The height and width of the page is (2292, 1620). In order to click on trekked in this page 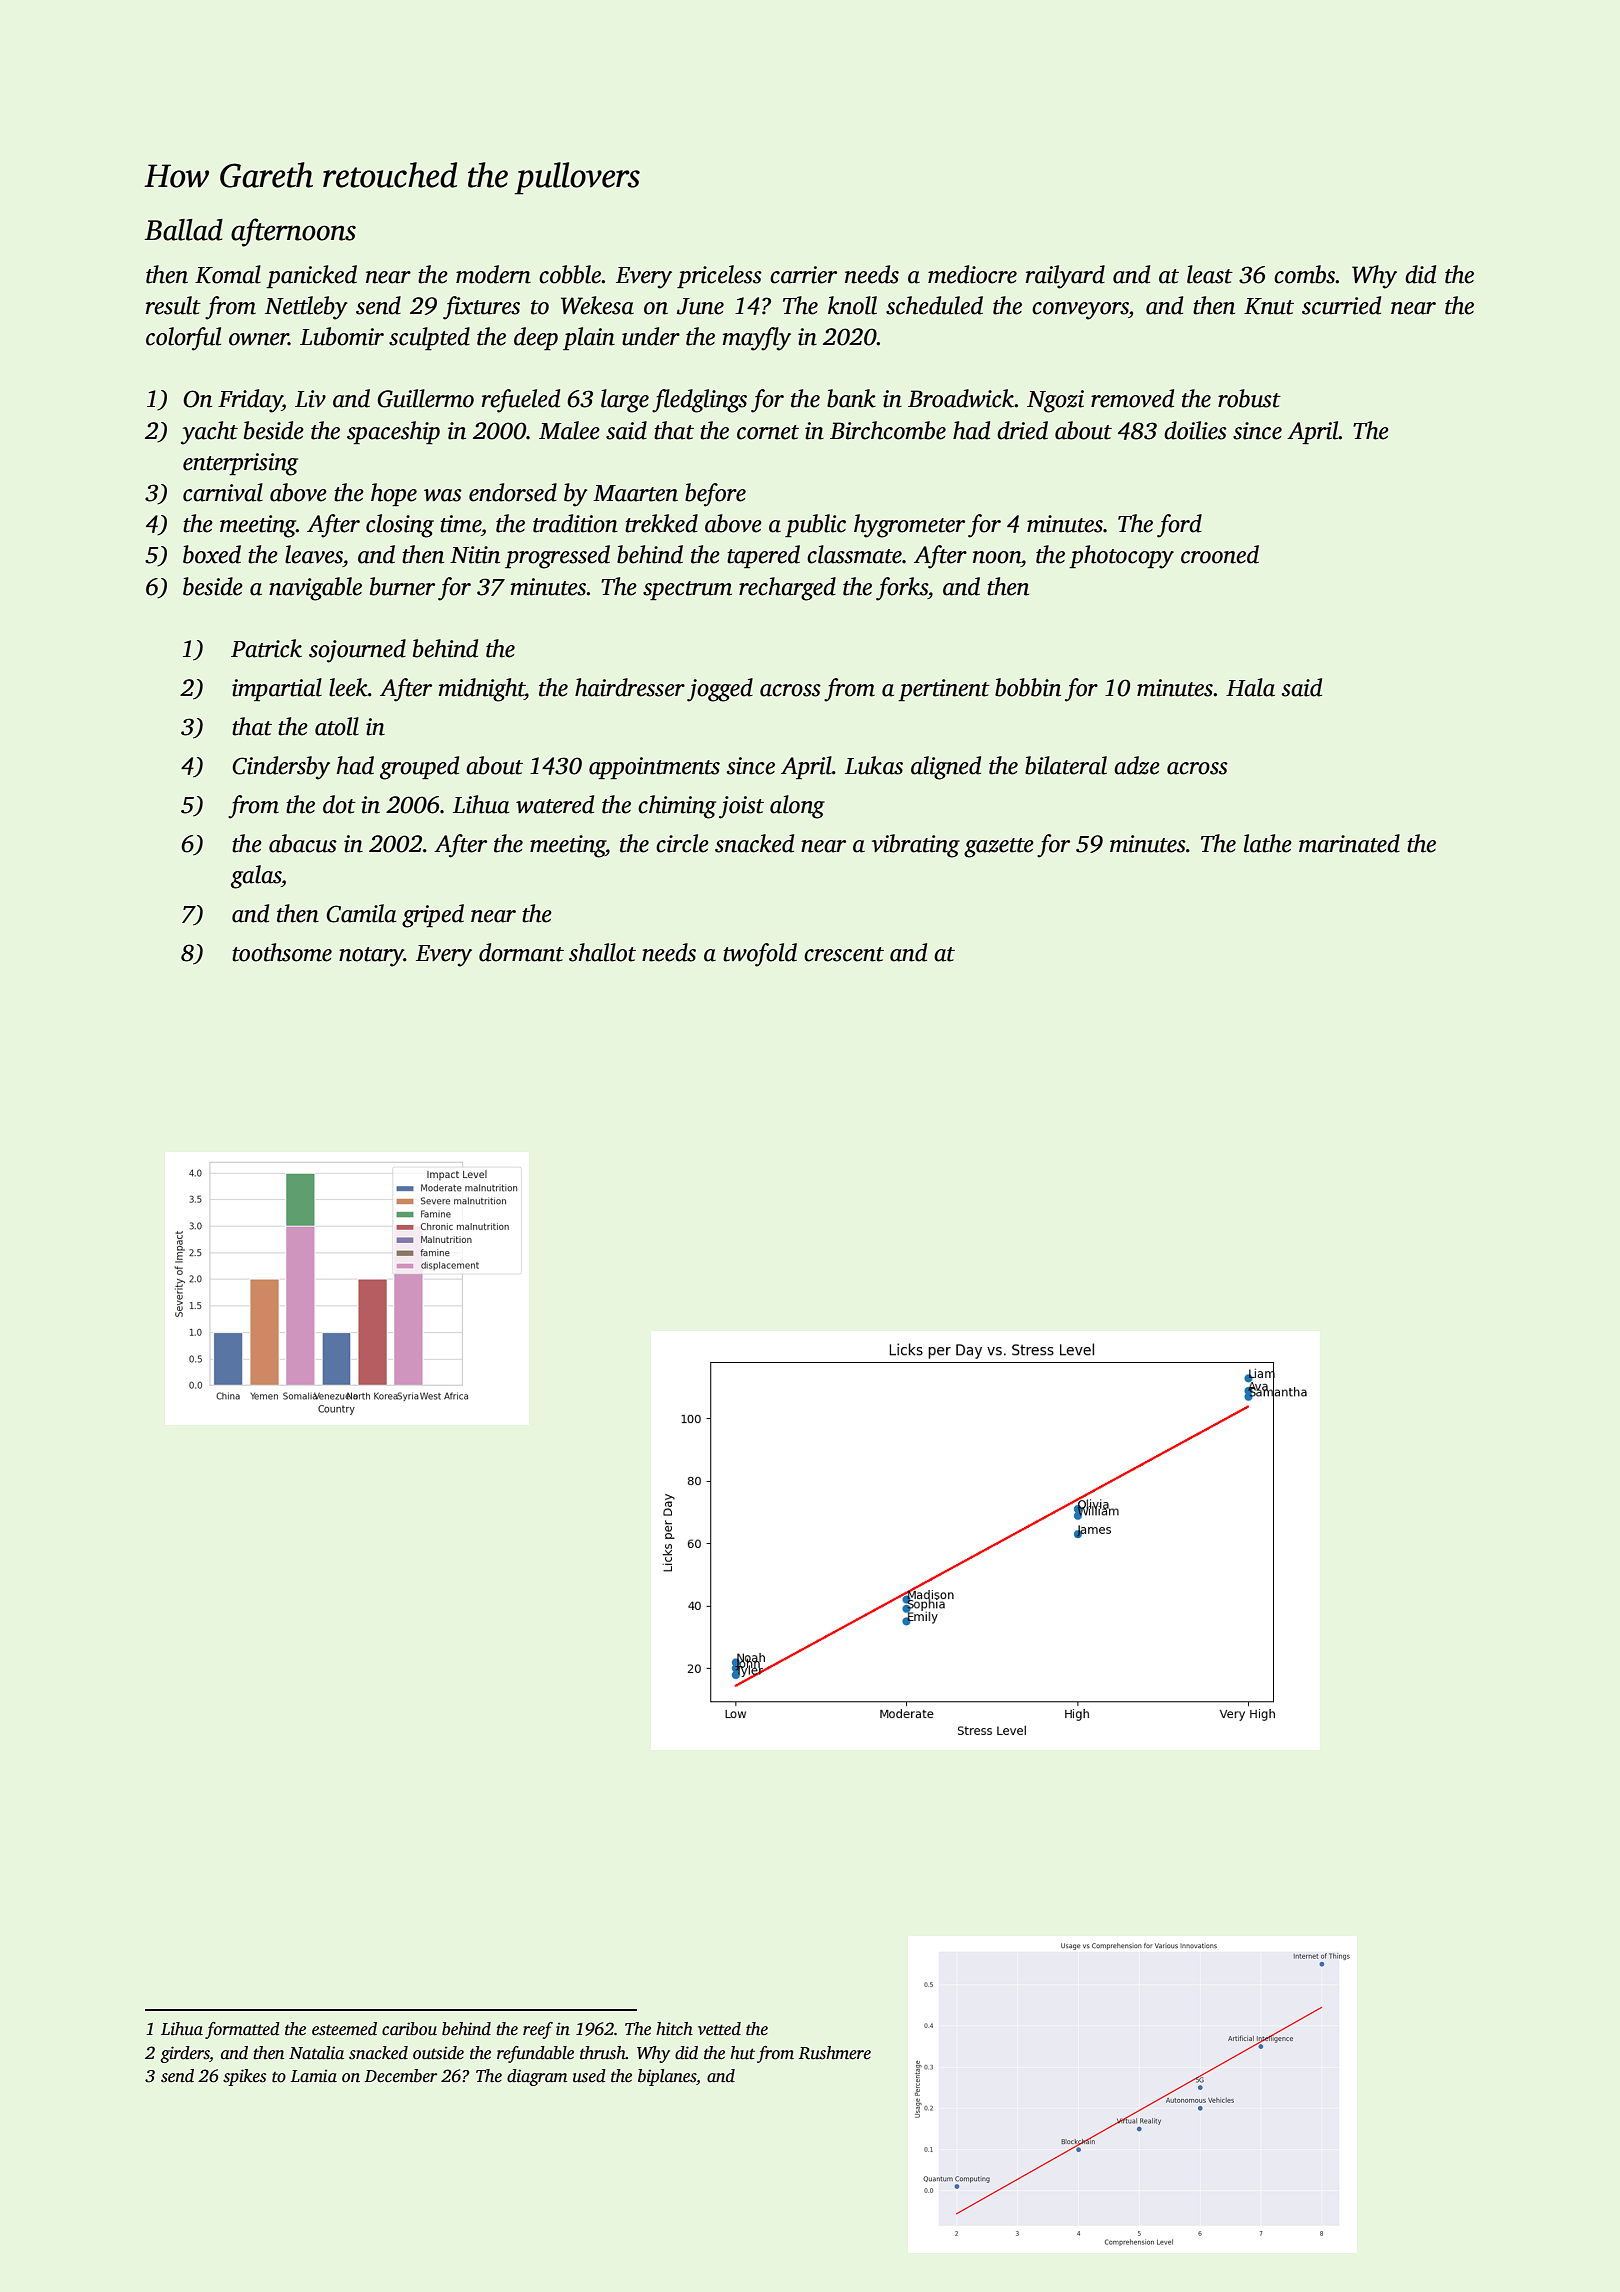, I will do `click(661, 523)`.
